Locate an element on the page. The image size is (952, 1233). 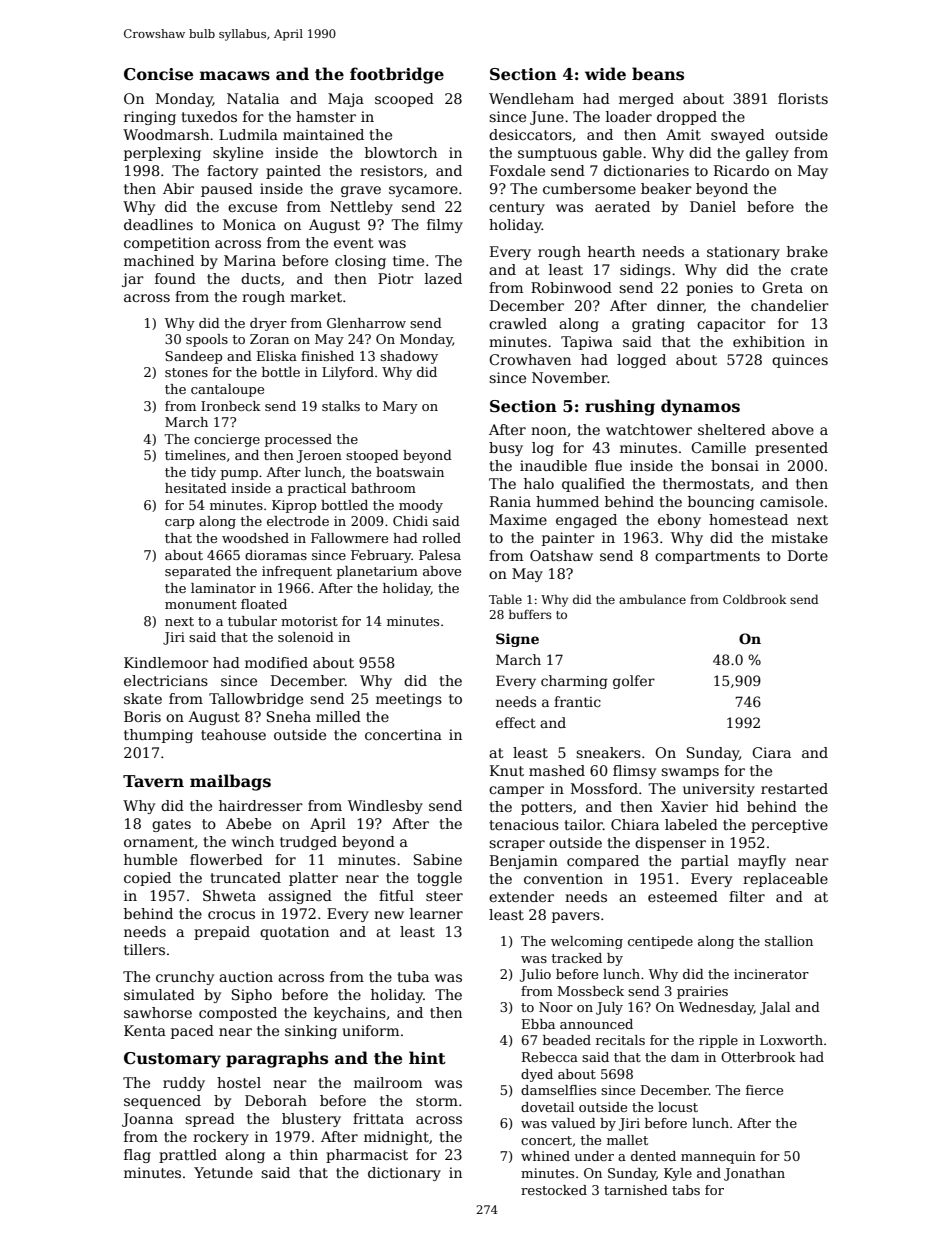
hearth is located at coordinates (611, 251).
